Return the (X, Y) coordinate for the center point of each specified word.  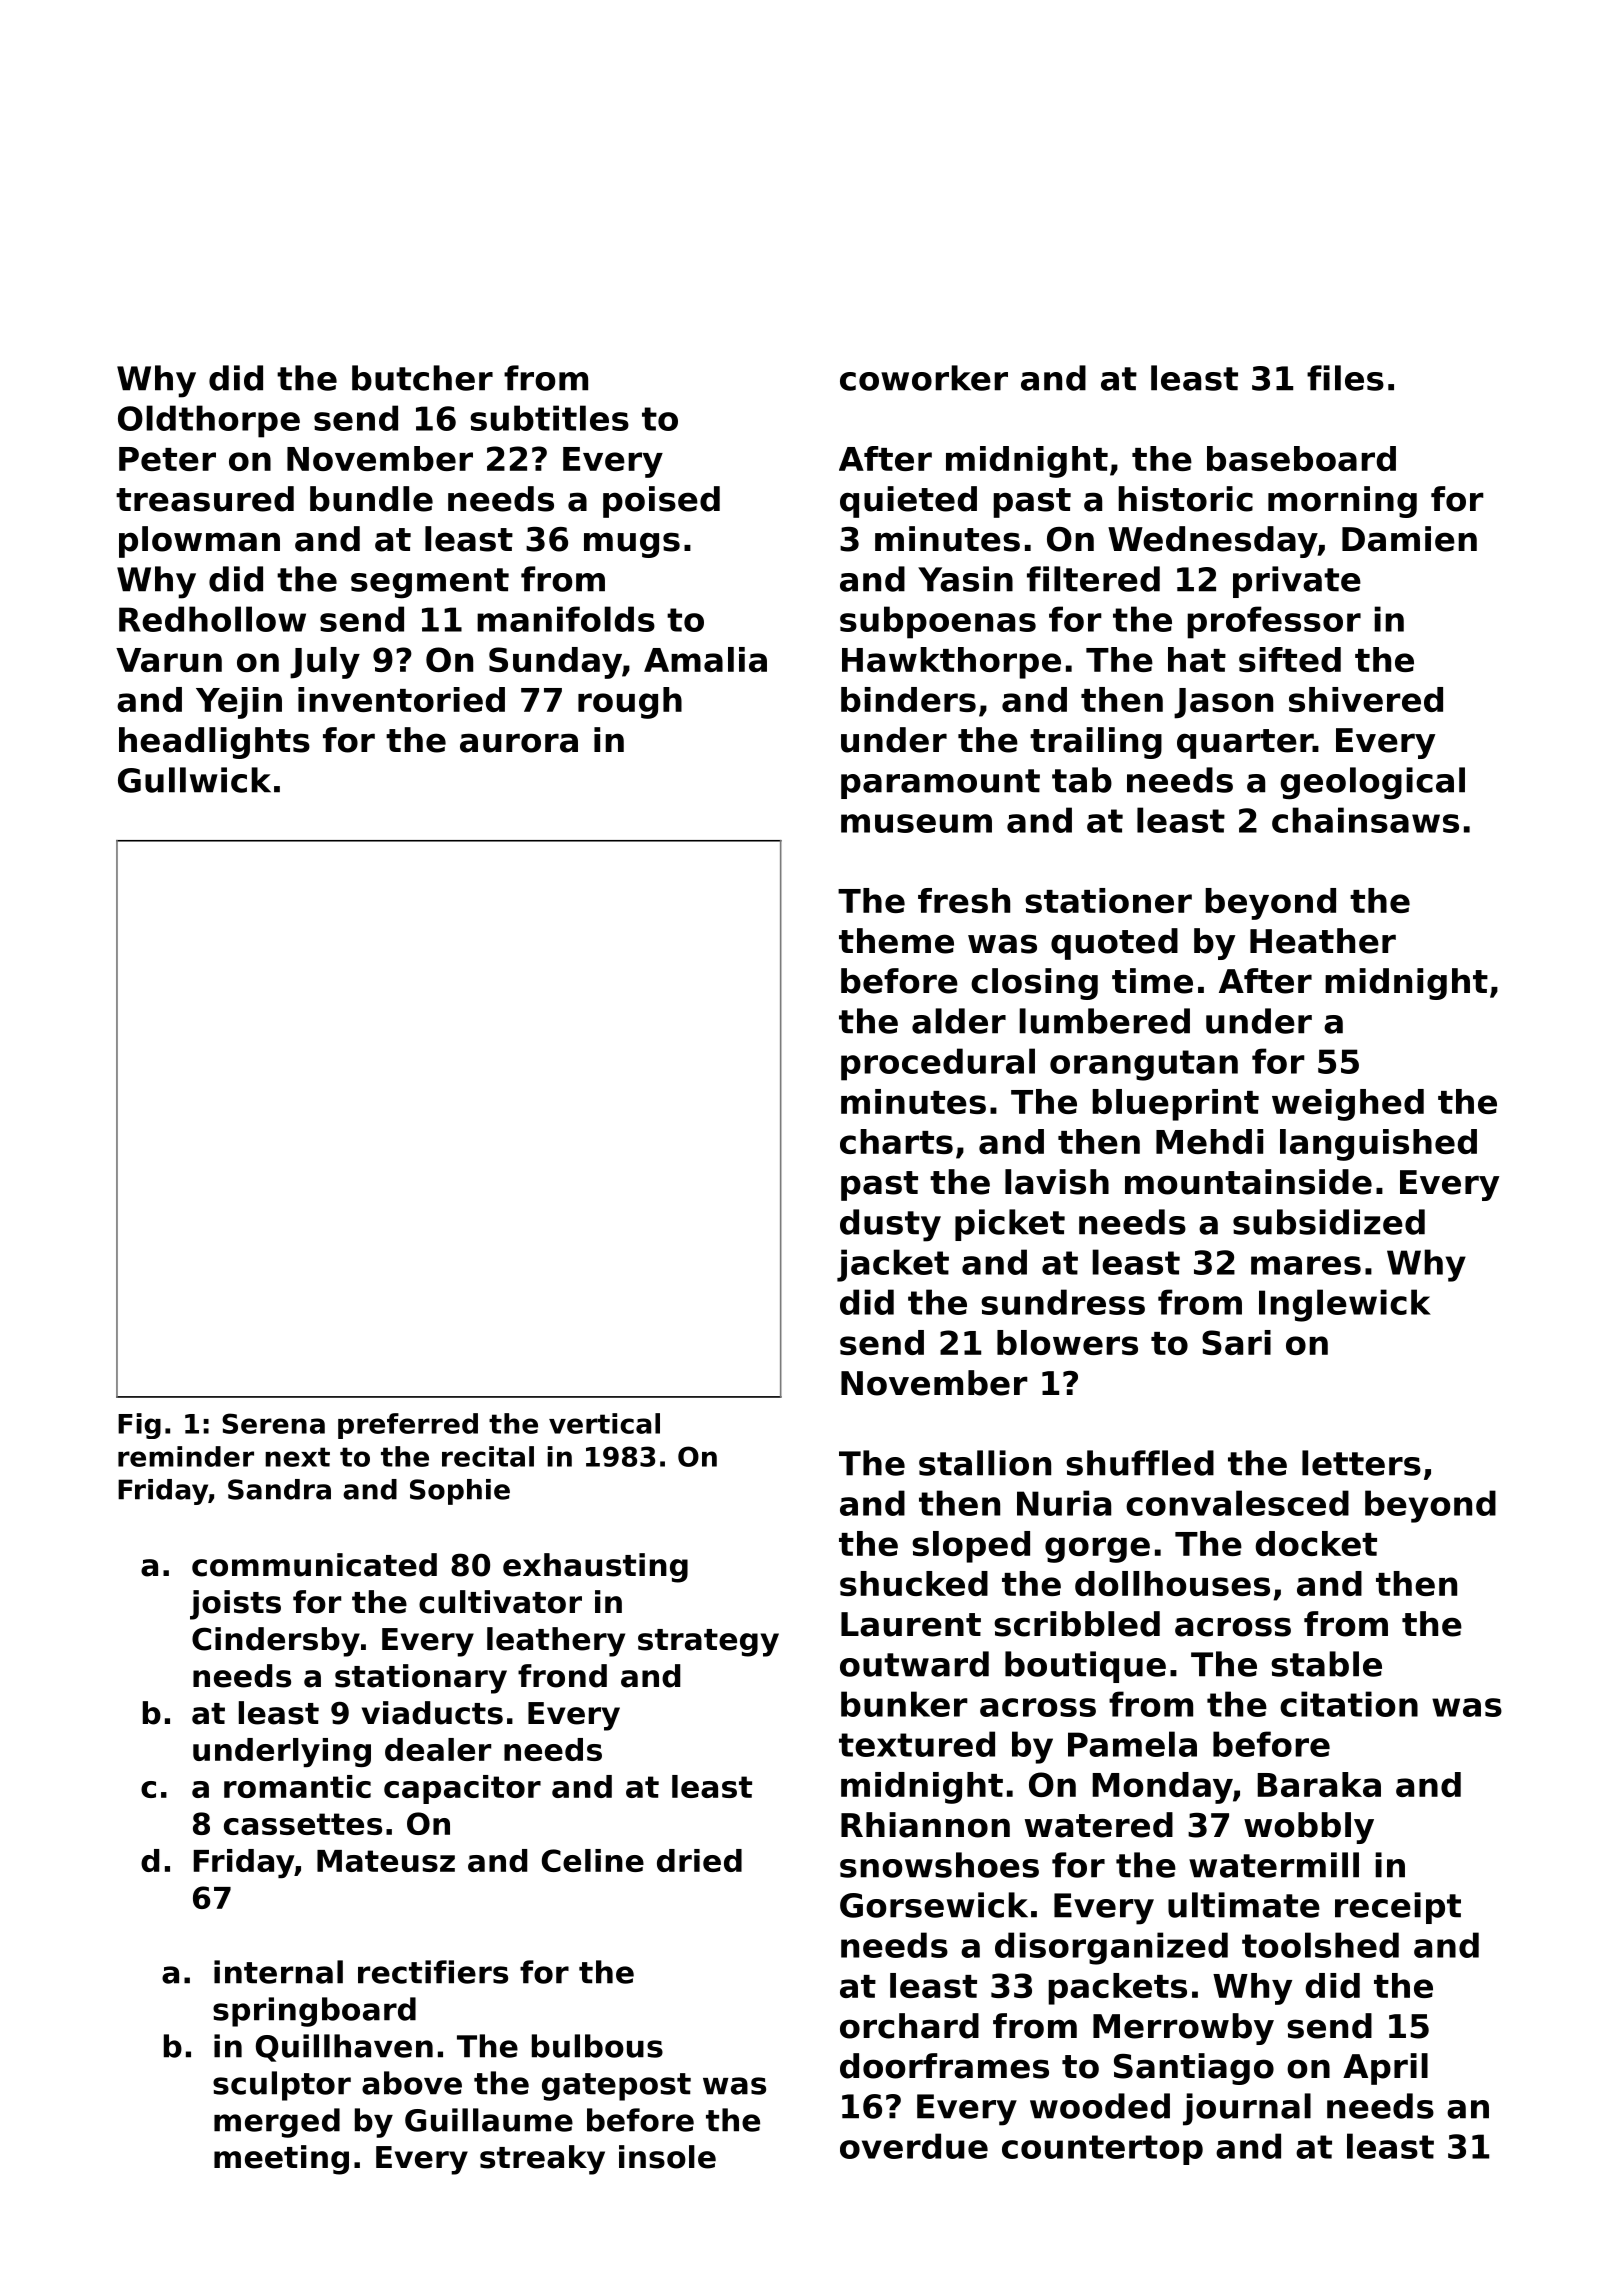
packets (1117, 1989)
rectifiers (433, 1972)
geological (1372, 783)
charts (896, 1141)
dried (699, 1860)
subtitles (549, 418)
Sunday (555, 663)
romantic (297, 1786)
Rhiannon (925, 1825)
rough (630, 703)
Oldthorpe (209, 421)
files (1345, 378)
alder (959, 1021)
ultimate (1244, 1905)
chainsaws (1365, 820)
